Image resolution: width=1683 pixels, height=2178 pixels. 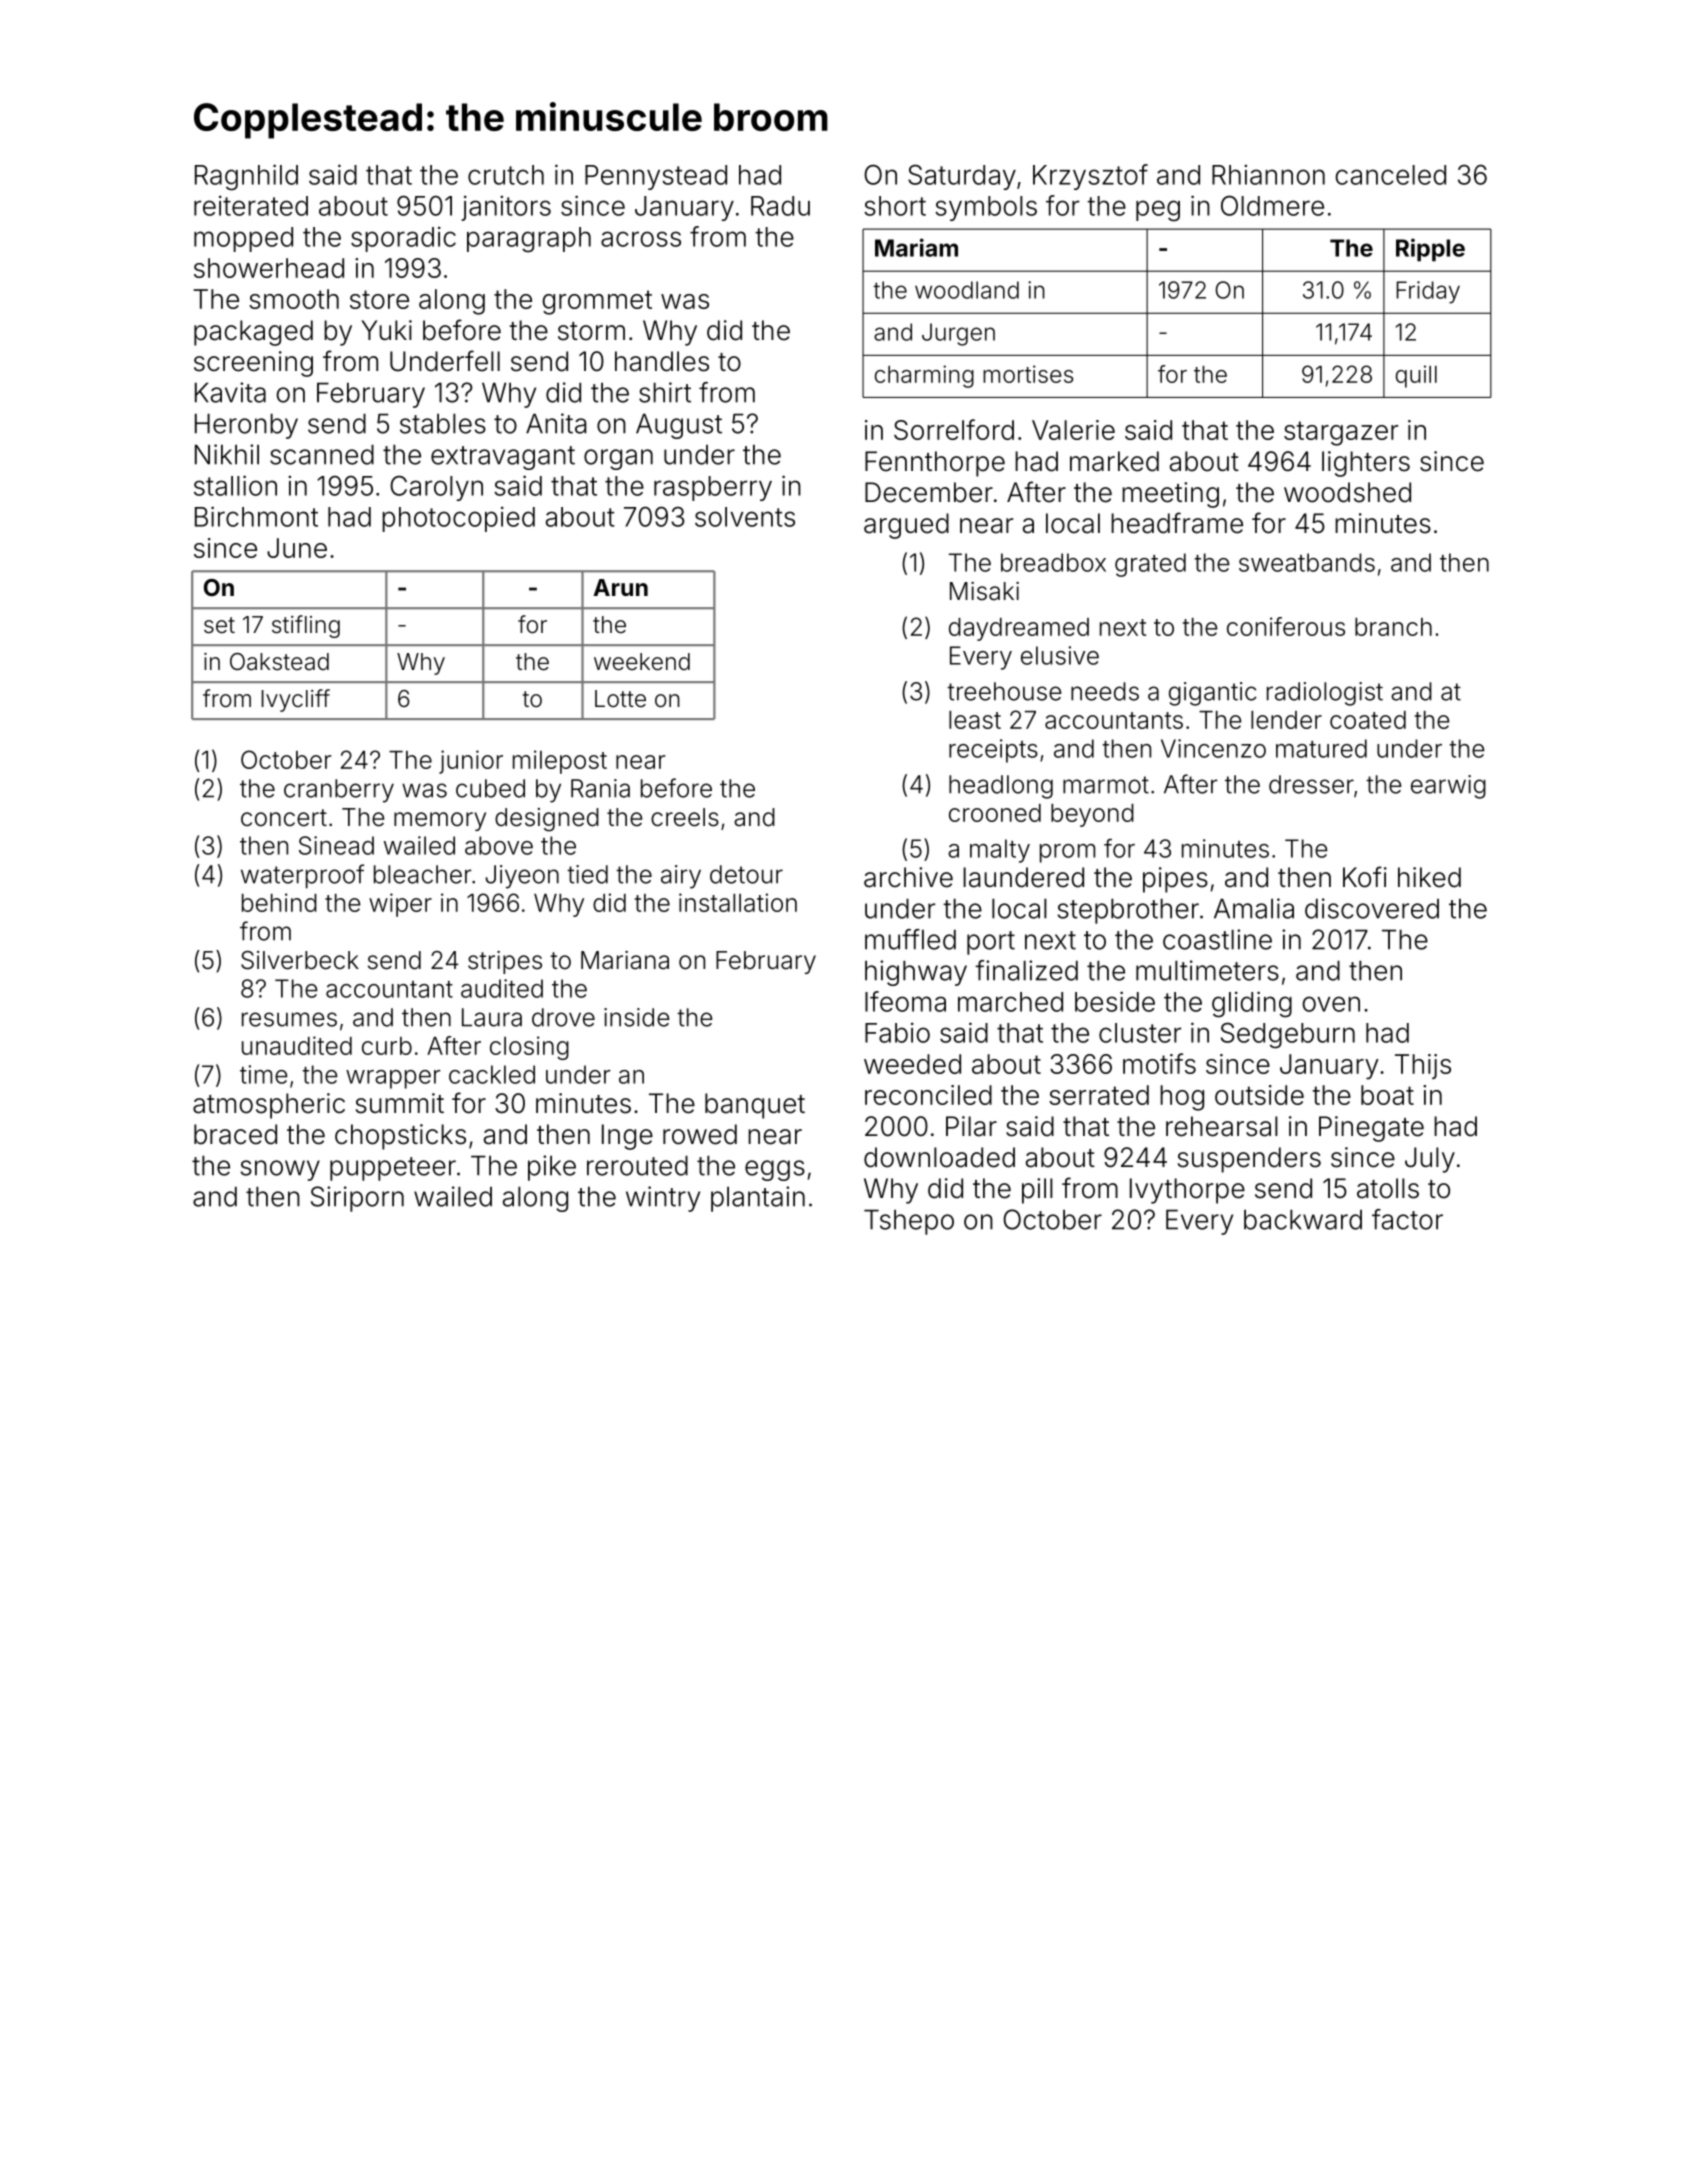 I want to click on Rania, so click(x=600, y=788).
